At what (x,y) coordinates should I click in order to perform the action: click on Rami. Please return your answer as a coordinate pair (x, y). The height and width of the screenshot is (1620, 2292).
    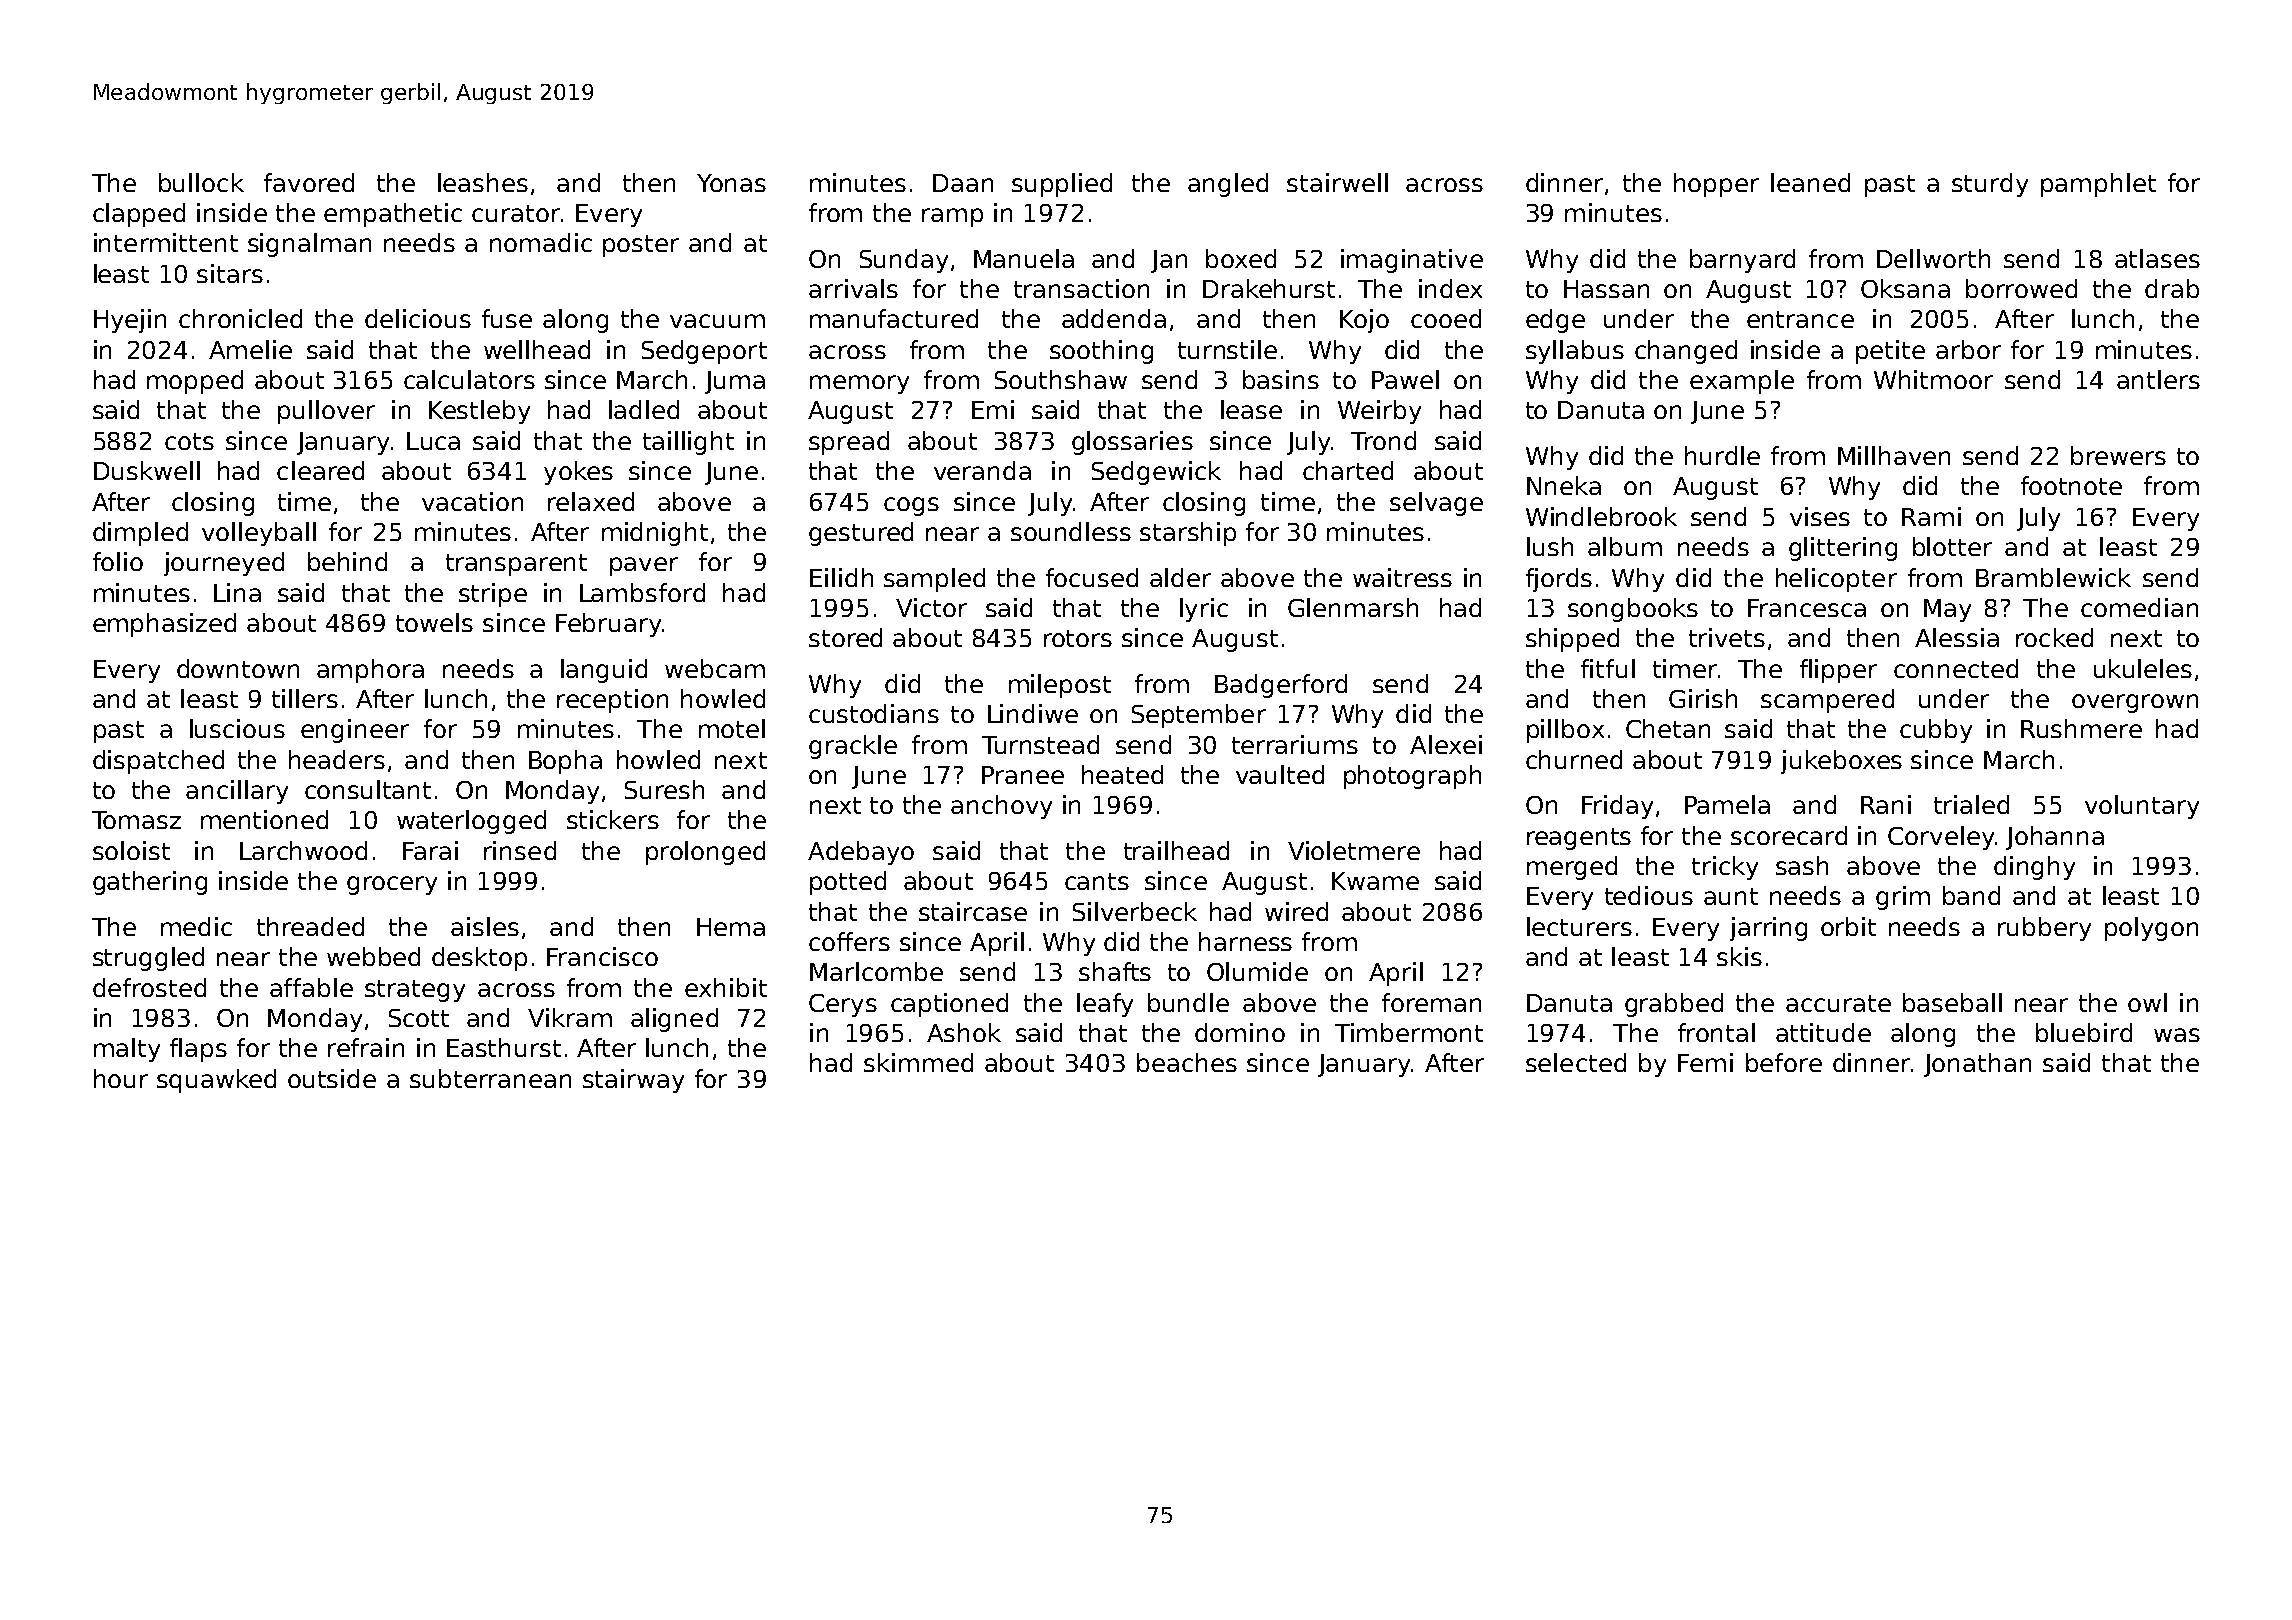
    Looking at the image, I should click on (1931, 516).
